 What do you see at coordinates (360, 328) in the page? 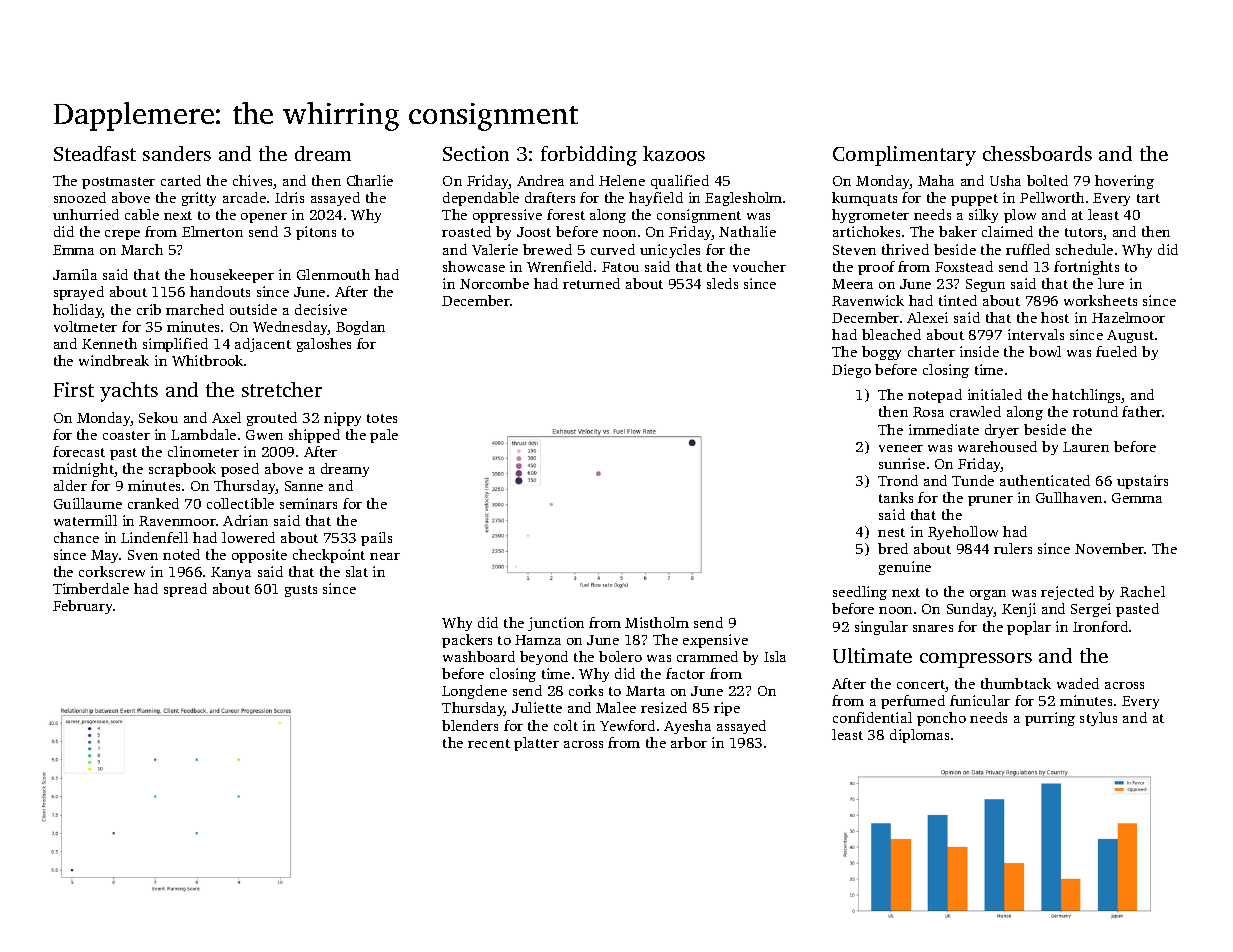
I see `Bogdan` at bounding box center [360, 328].
